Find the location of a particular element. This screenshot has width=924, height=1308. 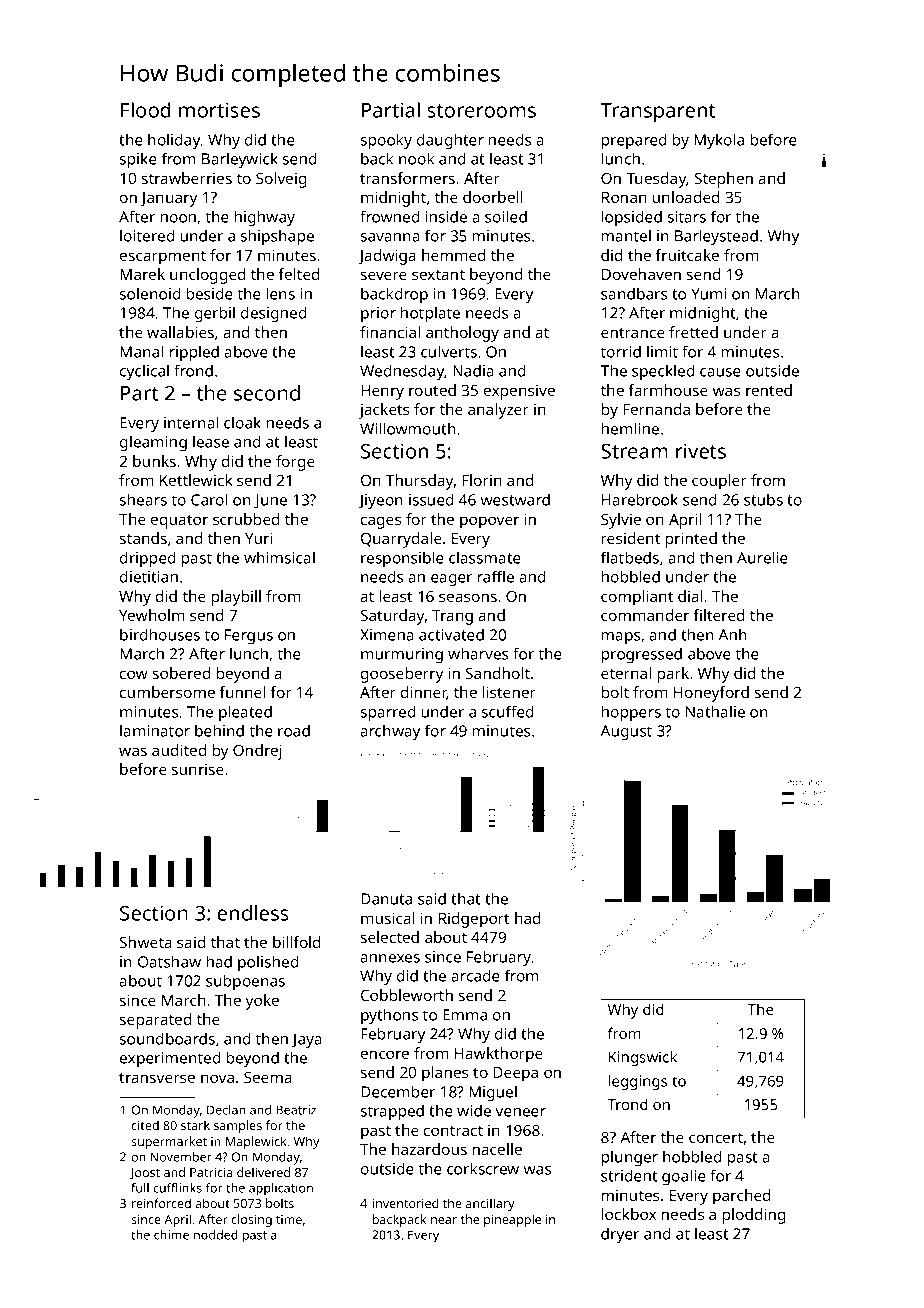

Flood is located at coordinates (146, 110).
